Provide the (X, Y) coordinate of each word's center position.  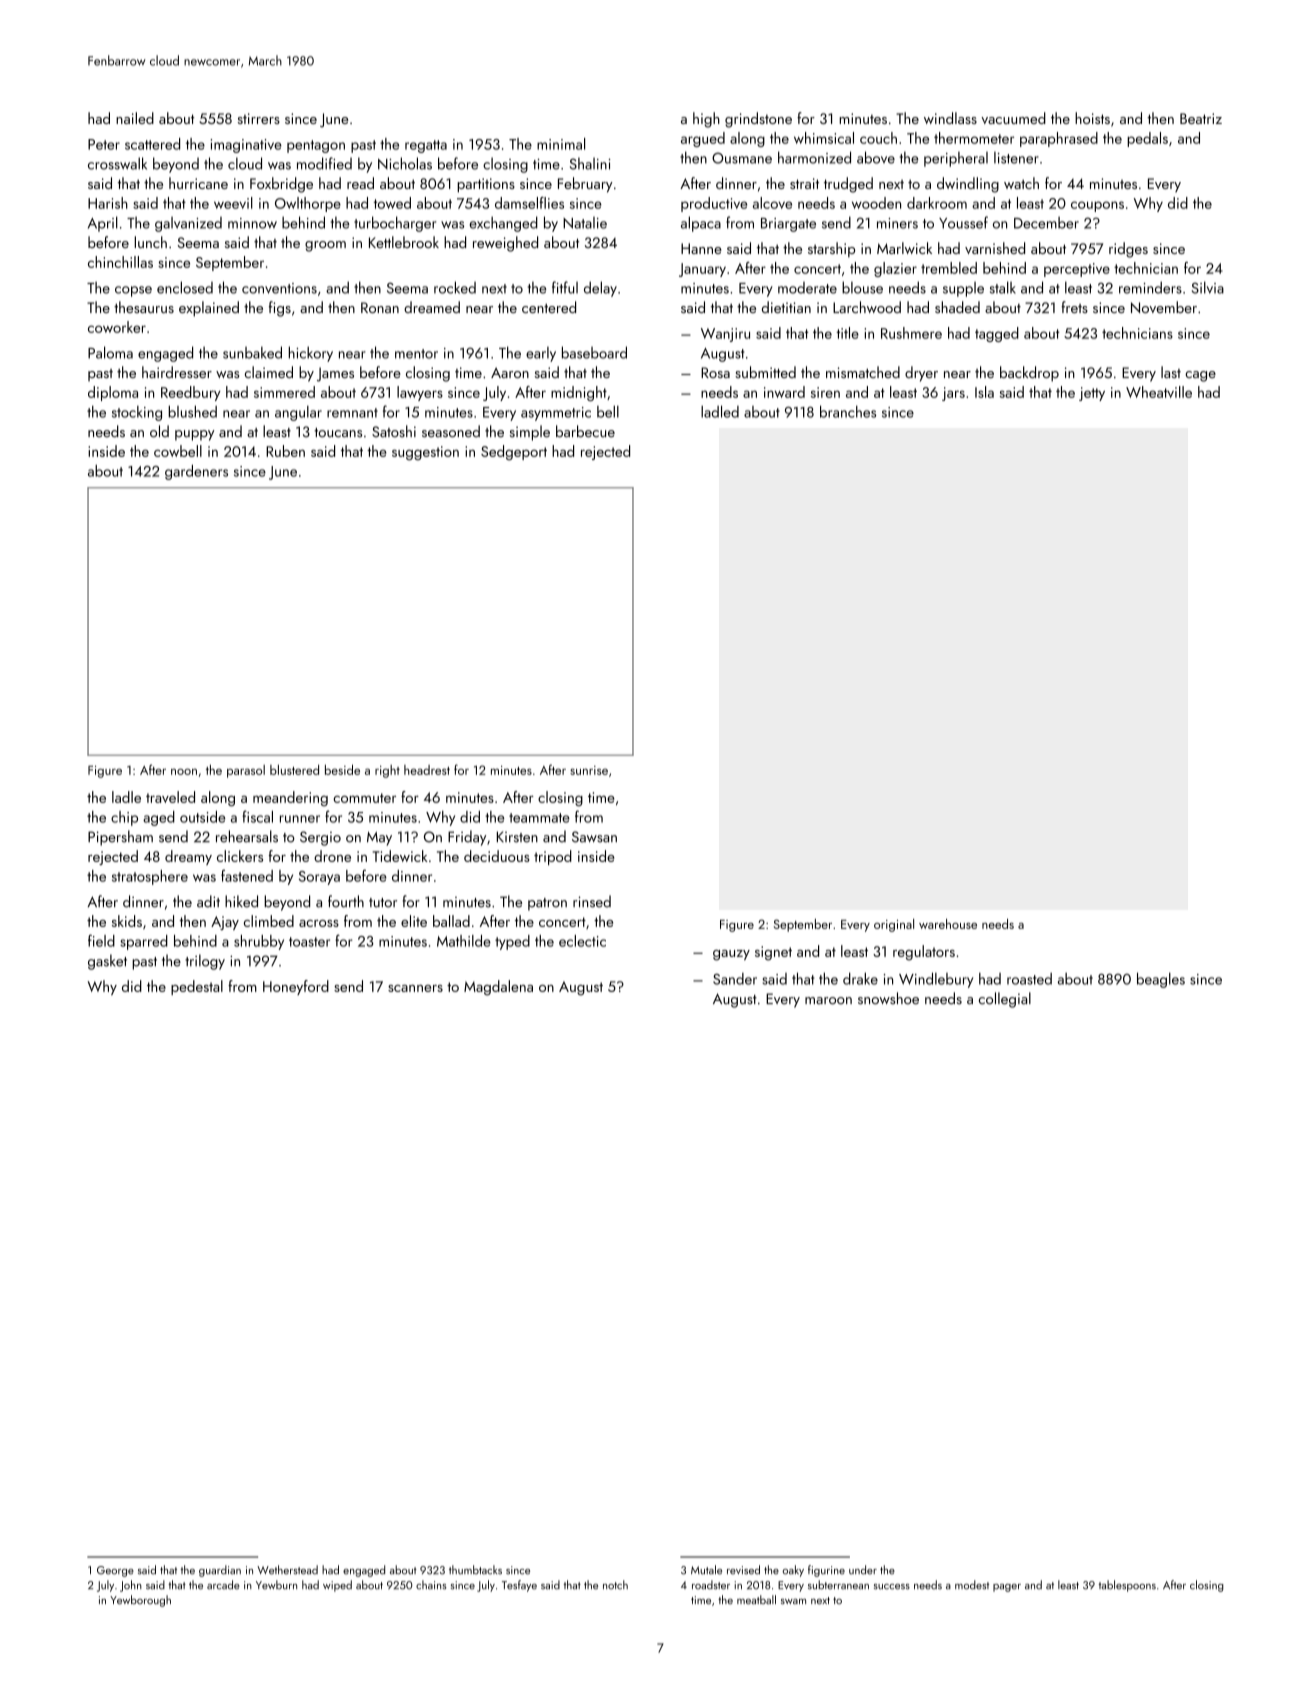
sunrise (589, 770)
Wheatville (1159, 392)
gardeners (196, 472)
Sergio (320, 838)
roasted (1029, 979)
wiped (337, 1586)
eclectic (582, 941)
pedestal (197, 987)
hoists (1092, 118)
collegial (1005, 1000)
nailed (135, 118)
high (706, 120)
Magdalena (498, 988)
